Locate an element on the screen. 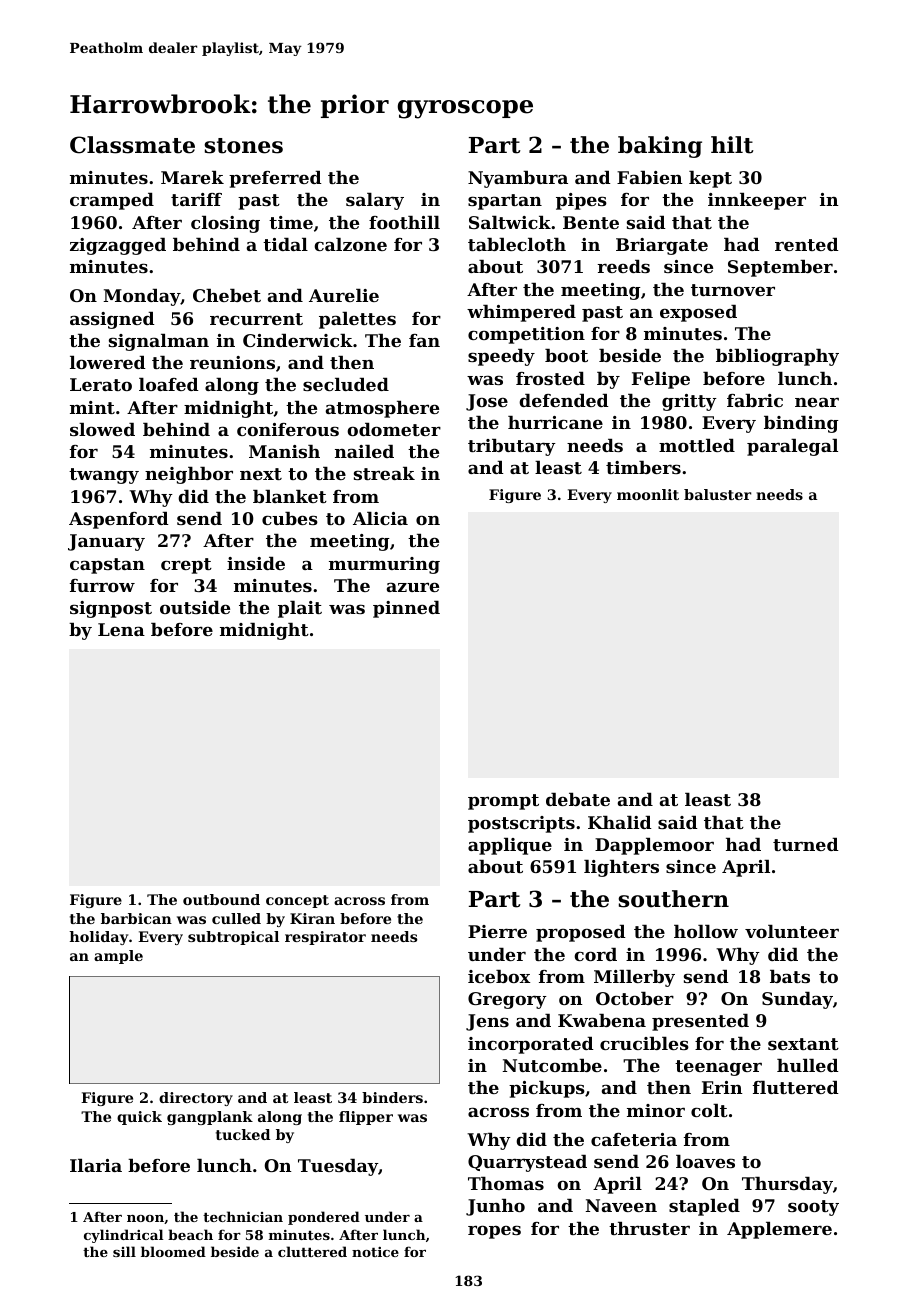 The width and height of the screenshot is (908, 1316). loafed is located at coordinates (169, 384).
